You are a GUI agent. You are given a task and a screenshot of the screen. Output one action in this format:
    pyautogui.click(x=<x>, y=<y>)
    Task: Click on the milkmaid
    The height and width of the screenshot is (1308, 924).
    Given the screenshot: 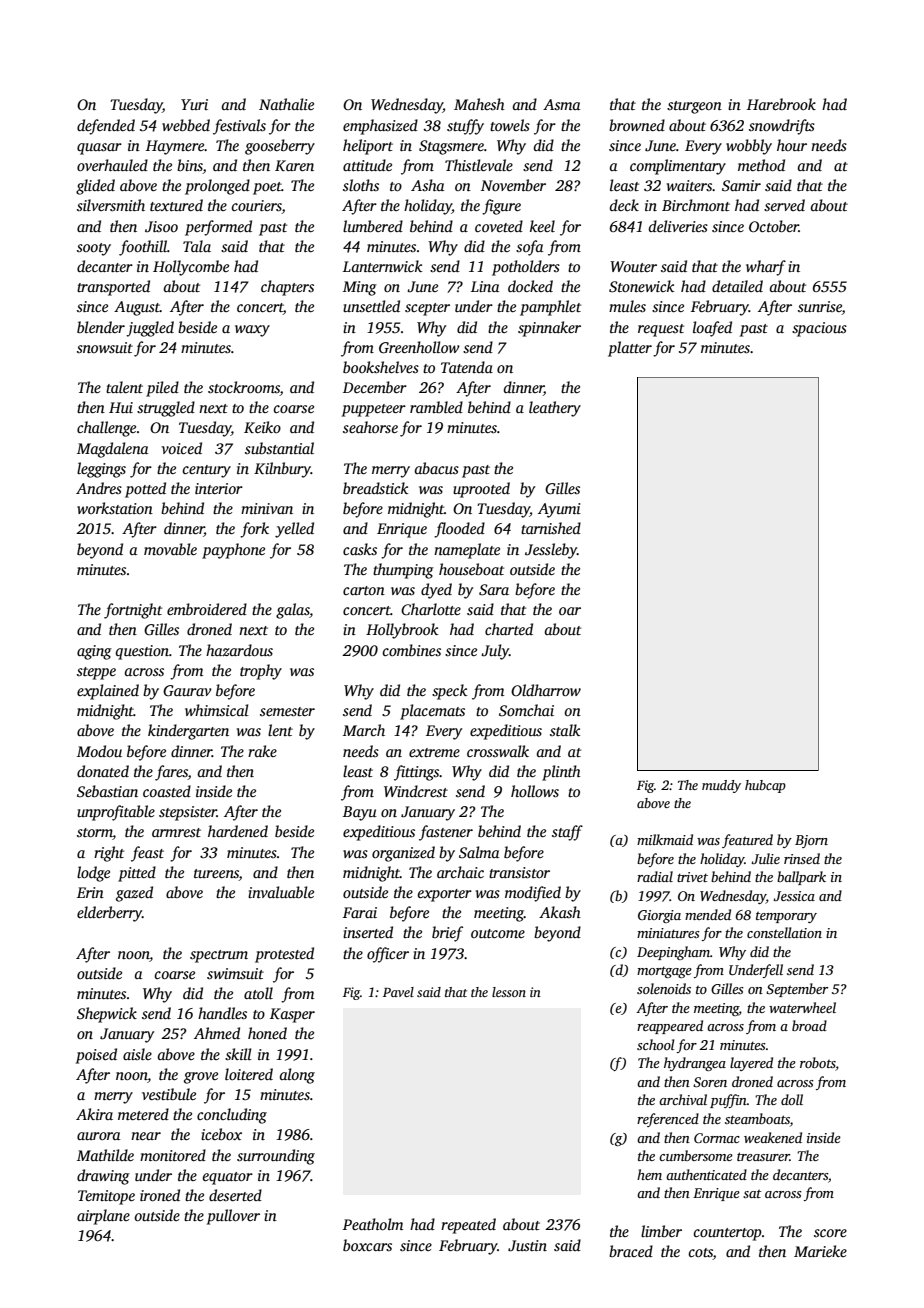 What is the action you would take?
    pyautogui.click(x=665, y=839)
